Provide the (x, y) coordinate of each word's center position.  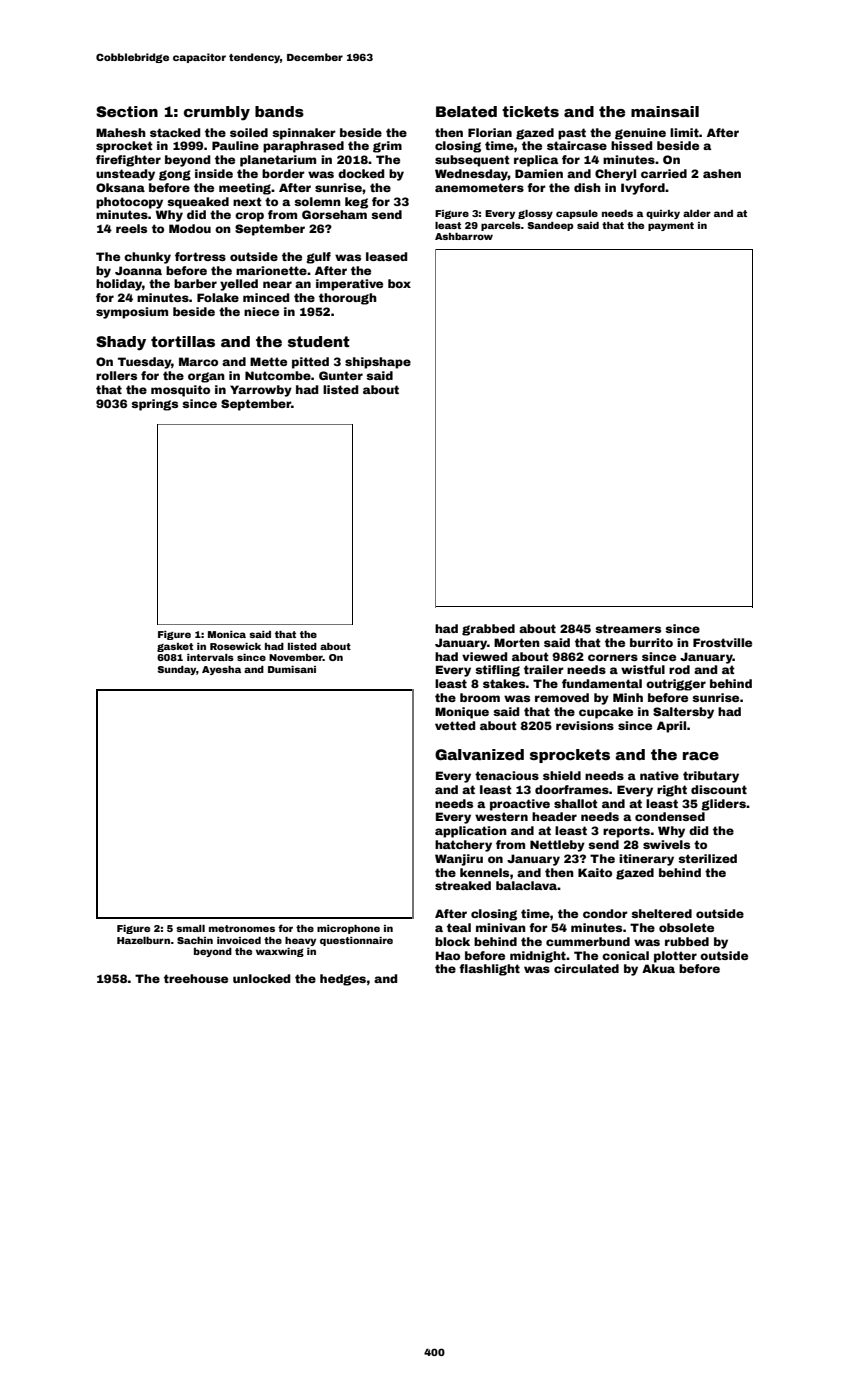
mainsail (665, 111)
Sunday (177, 670)
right (672, 791)
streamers (628, 628)
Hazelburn (143, 940)
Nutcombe (278, 375)
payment (671, 226)
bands (279, 111)
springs (154, 405)
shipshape (378, 363)
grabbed (488, 630)
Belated (466, 111)
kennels (484, 872)
